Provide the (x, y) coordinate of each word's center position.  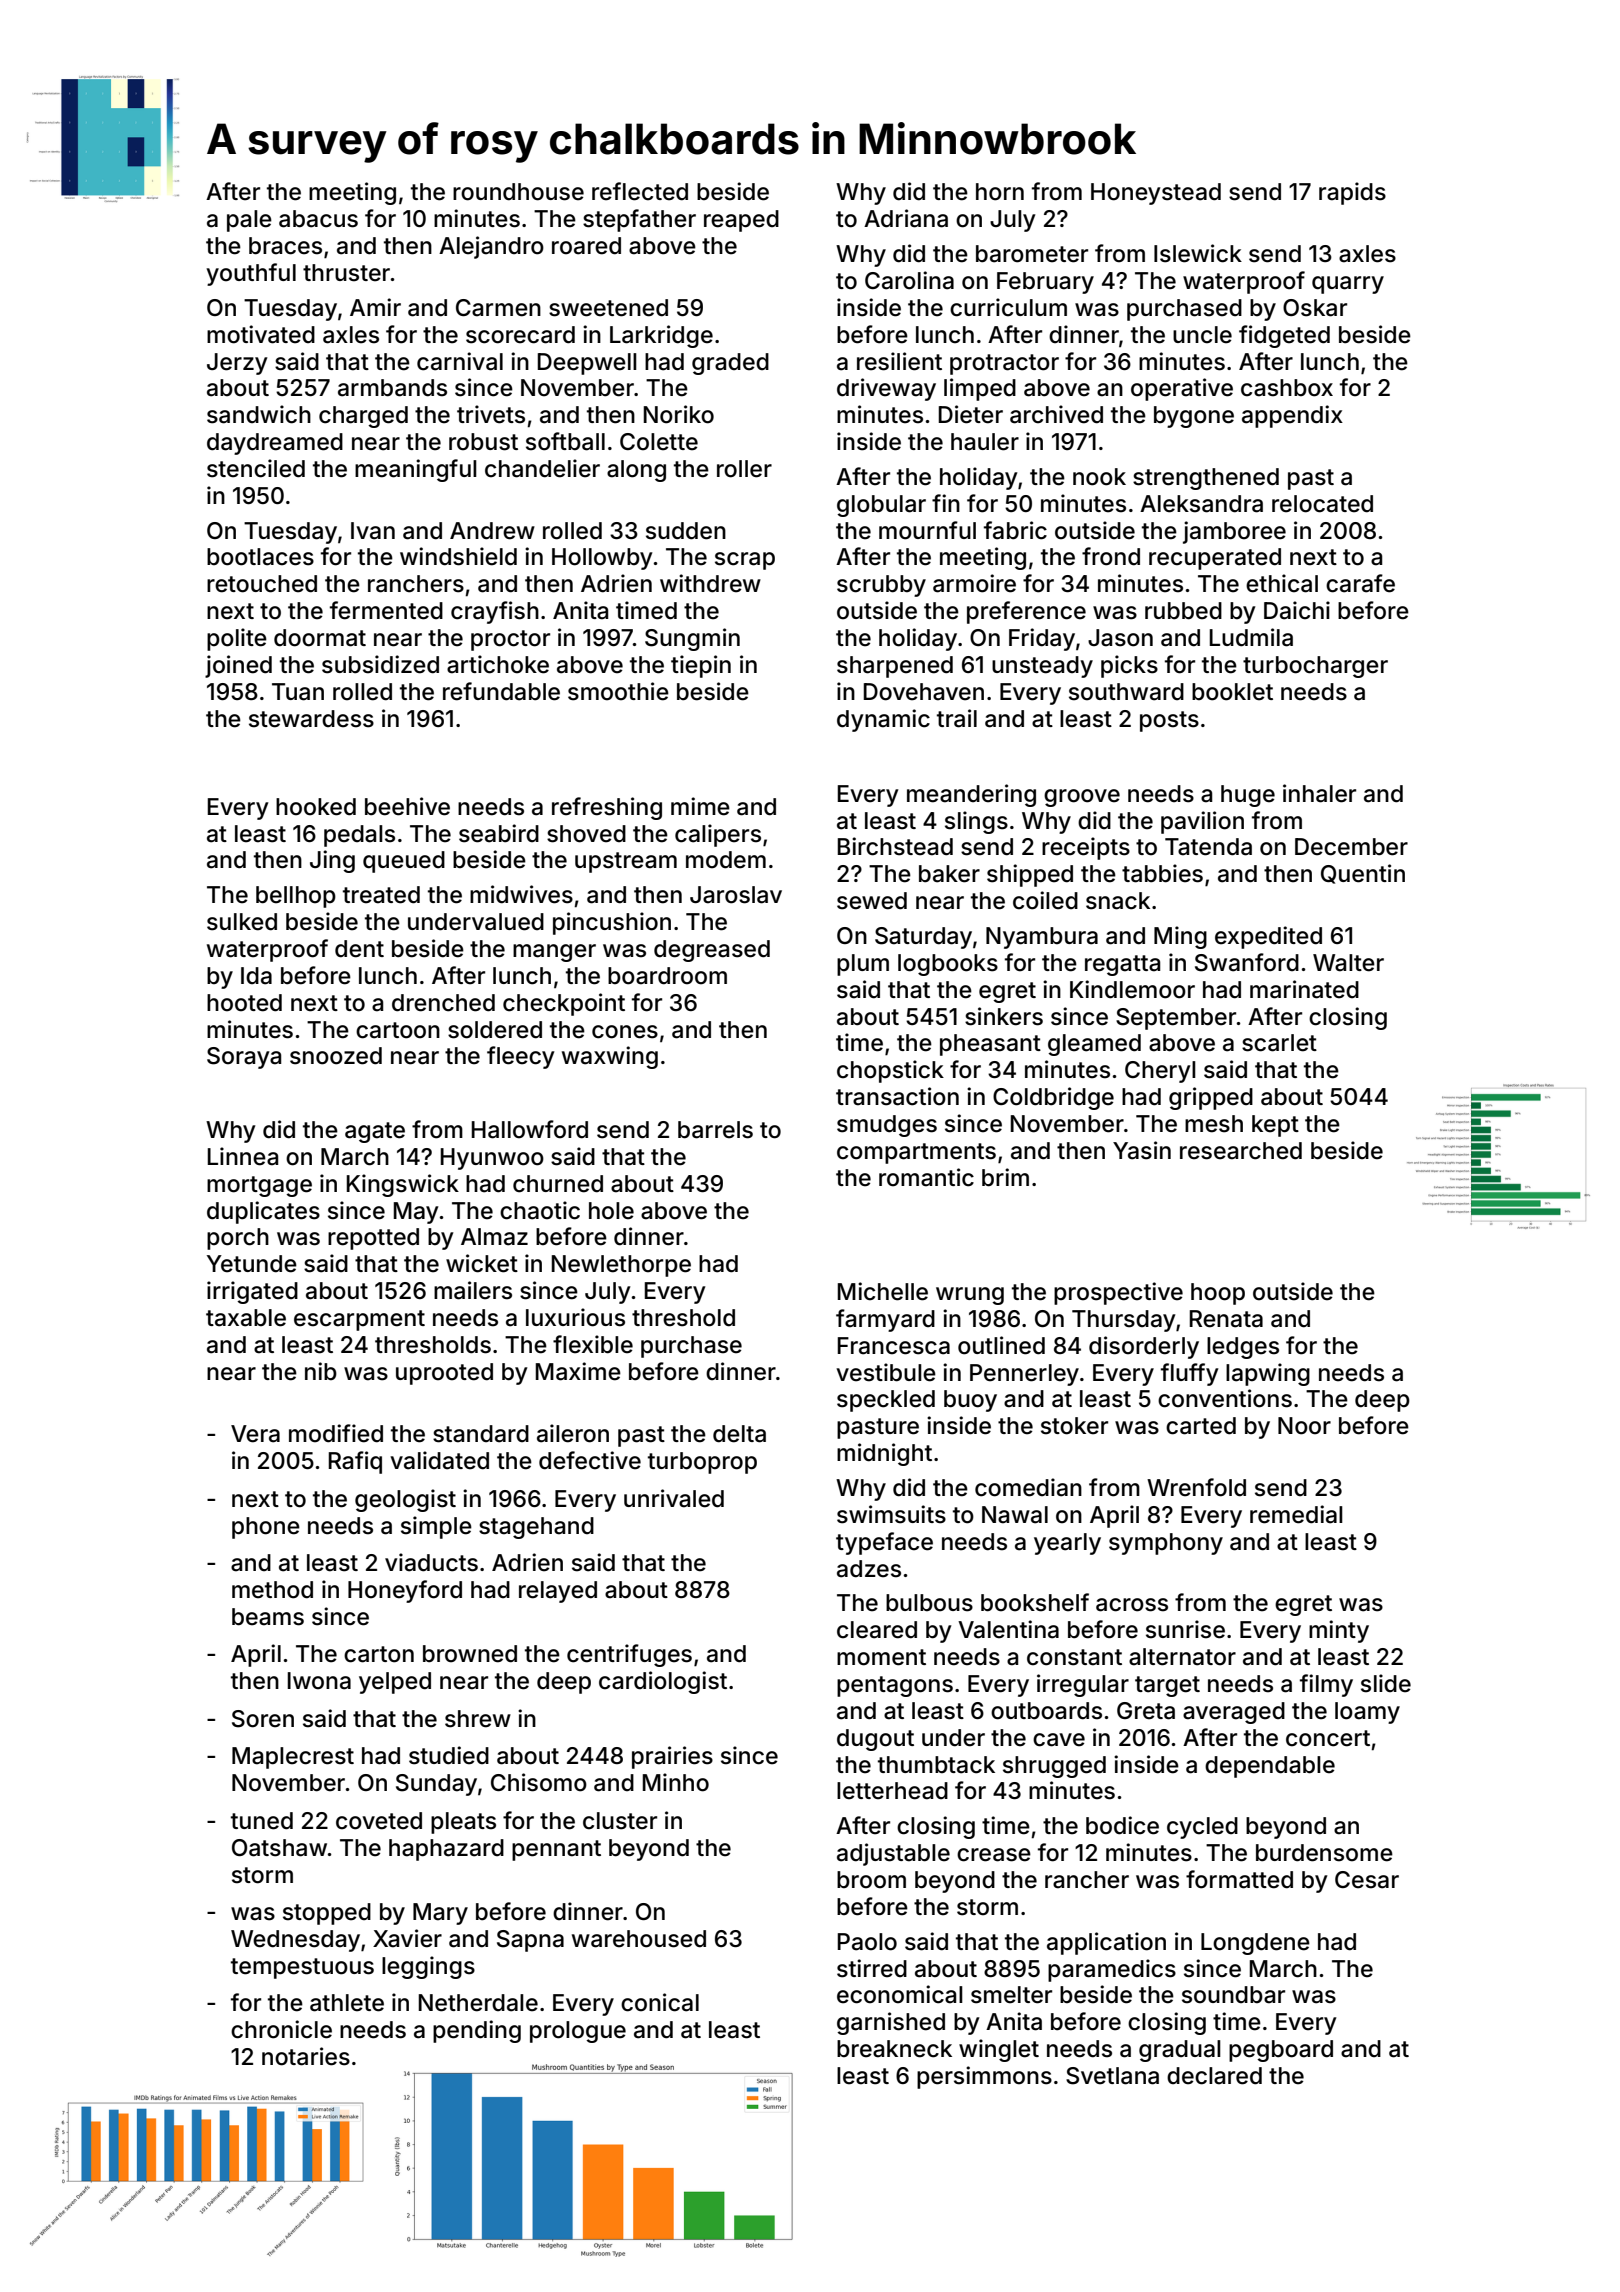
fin (946, 503)
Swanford (1247, 962)
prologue (578, 2032)
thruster (346, 273)
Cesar (1367, 1880)
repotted (373, 1239)
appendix (1292, 416)
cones (625, 1032)
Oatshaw (279, 1848)
